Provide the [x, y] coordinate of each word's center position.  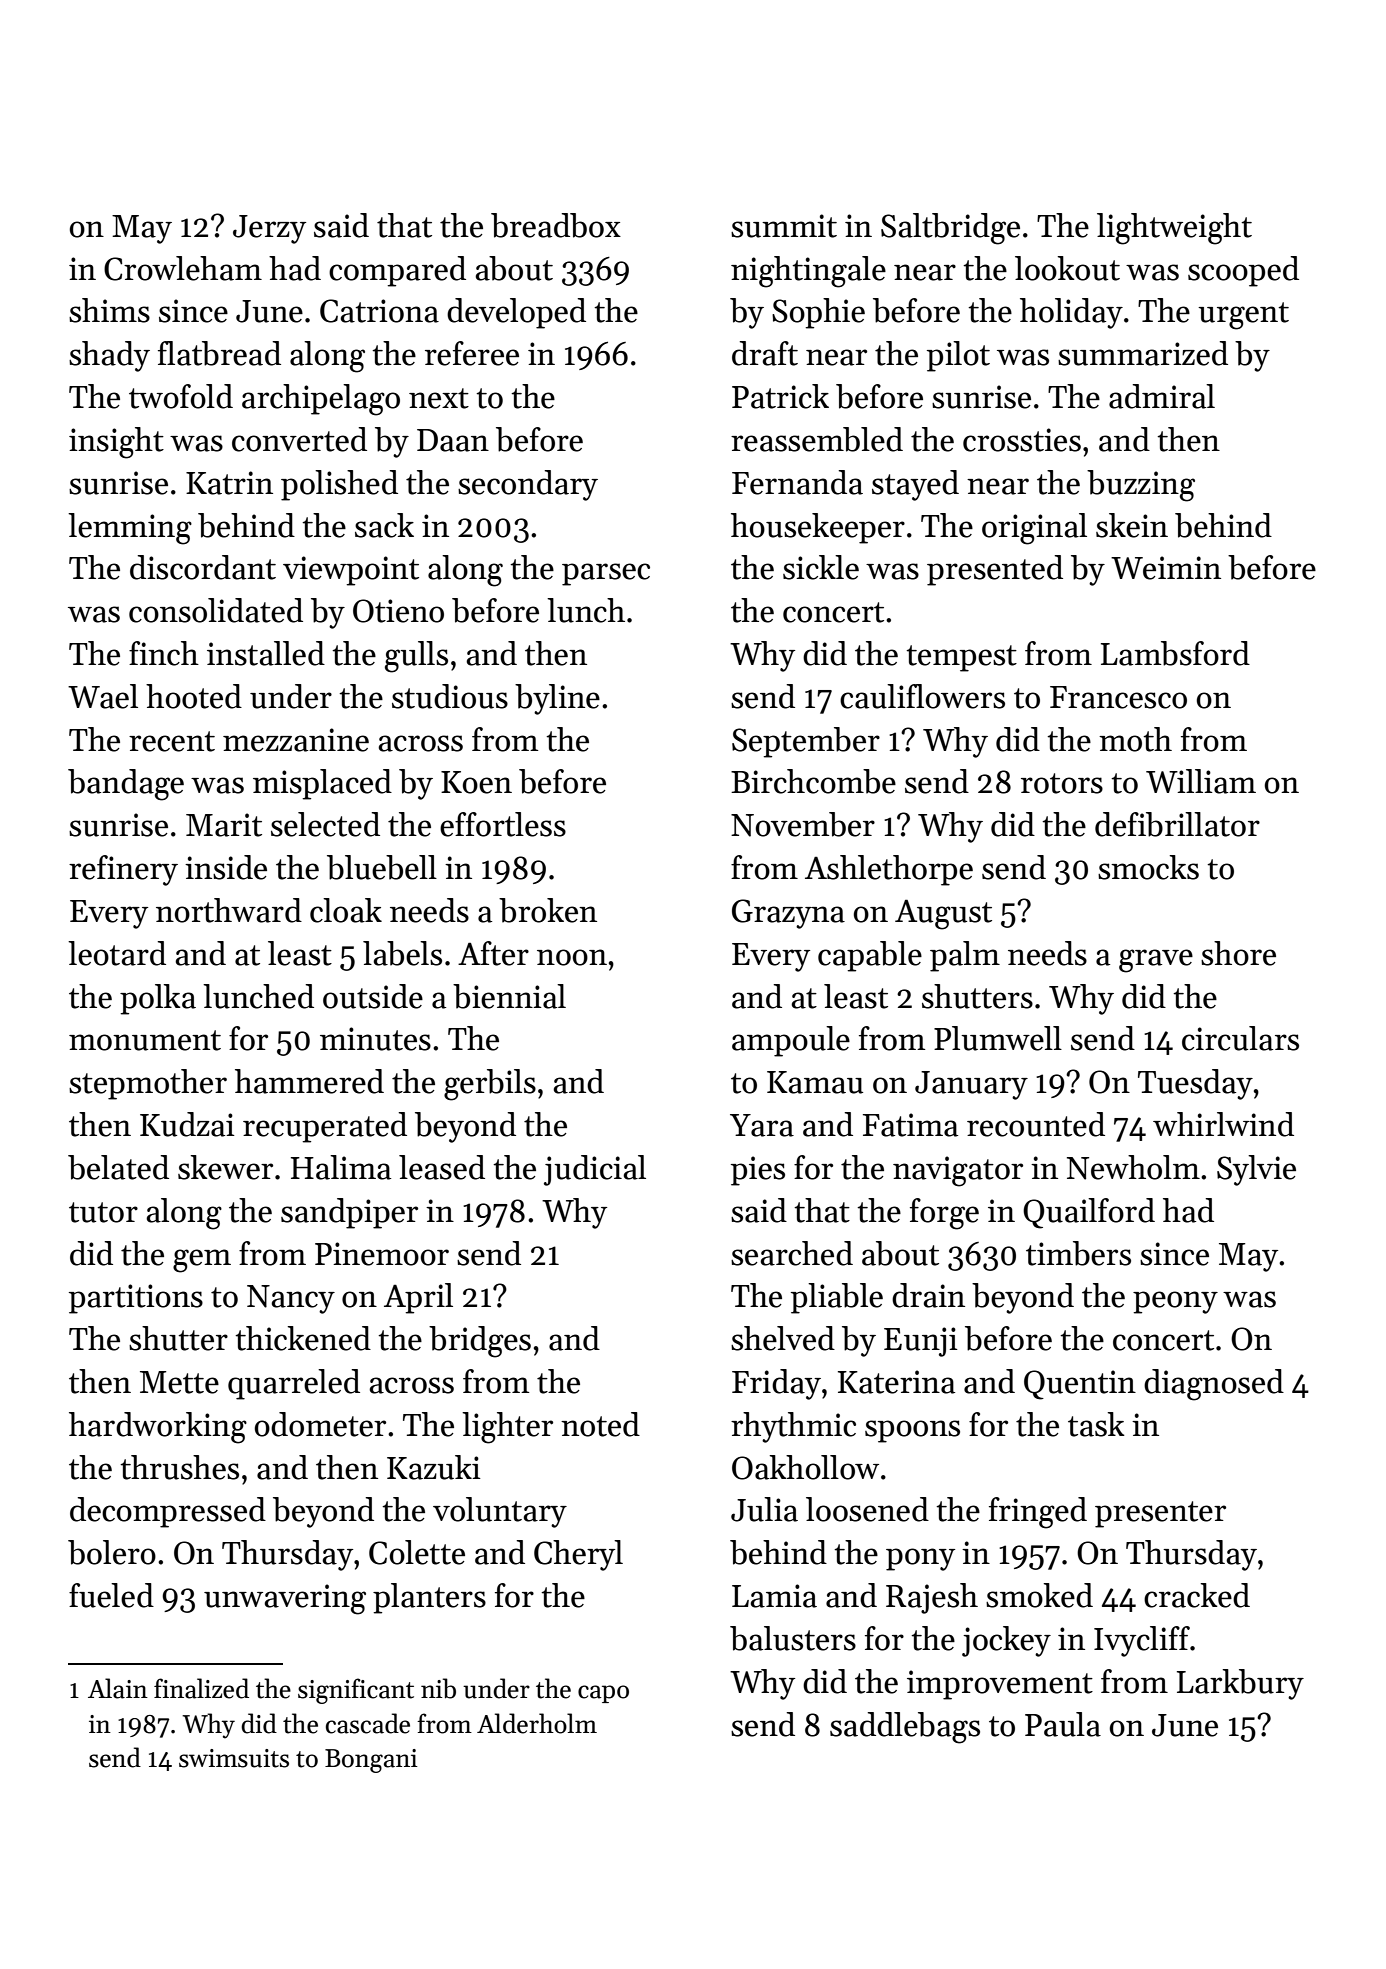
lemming [130, 529]
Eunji [921, 1342]
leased [442, 1167]
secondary [528, 485]
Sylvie [1256, 1170]
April [418, 1298]
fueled [111, 1595]
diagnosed [1214, 1385]
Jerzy [269, 229]
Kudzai [187, 1124]
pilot [958, 356]
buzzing [1141, 486]
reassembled [817, 439]
